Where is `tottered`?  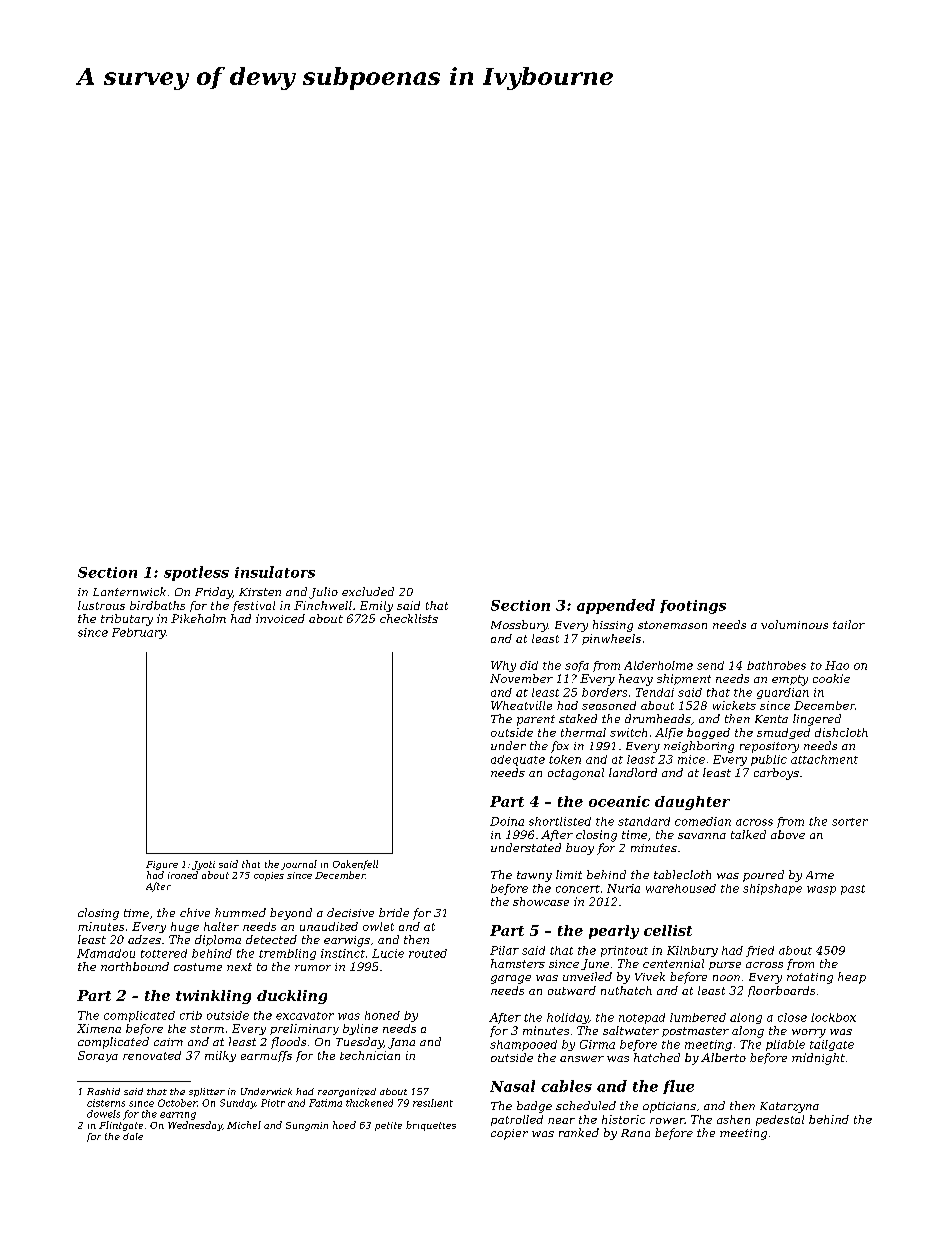 tottered is located at coordinates (164, 953).
